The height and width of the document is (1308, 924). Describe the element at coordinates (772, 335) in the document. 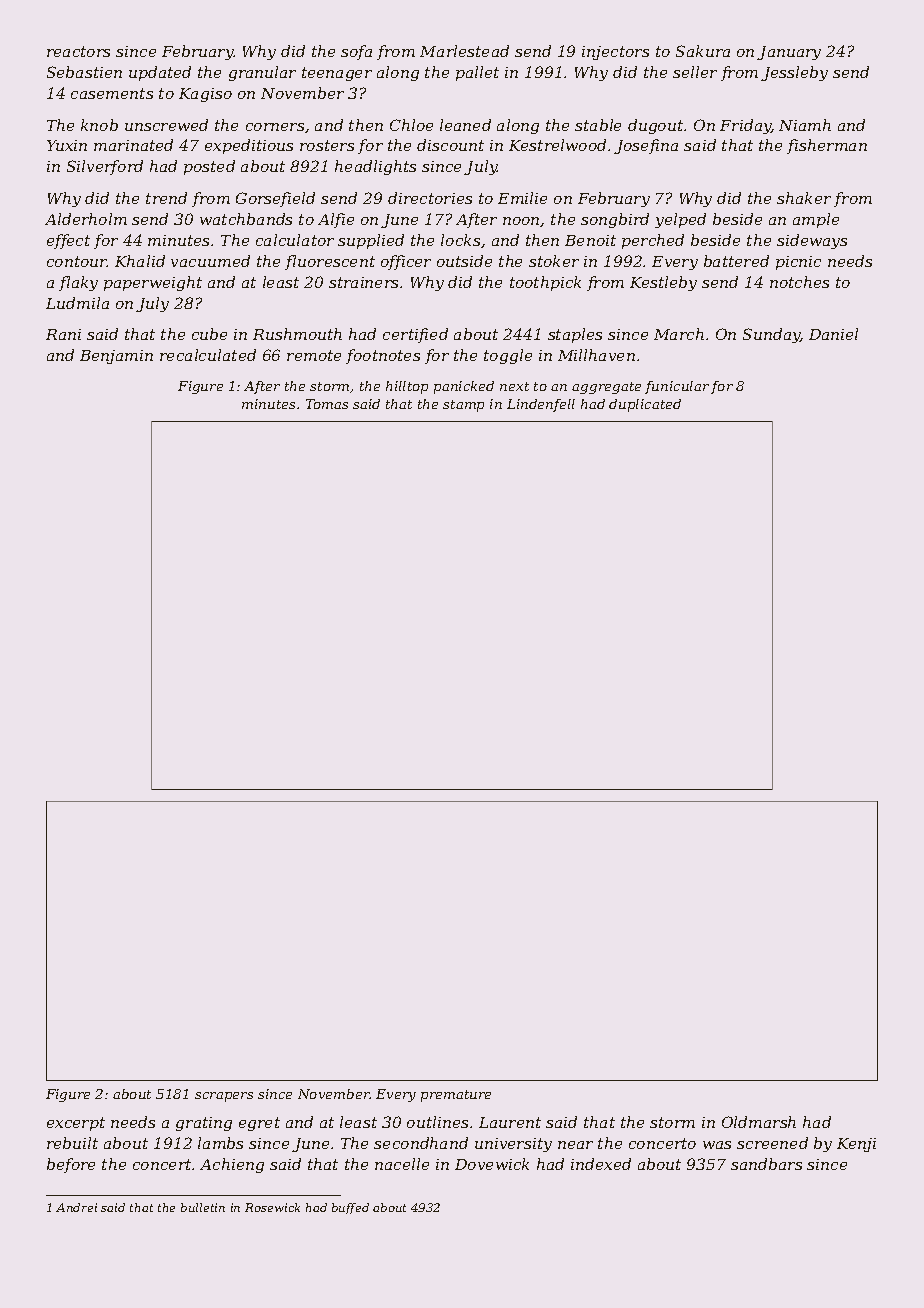

I see `Sunday` at that location.
